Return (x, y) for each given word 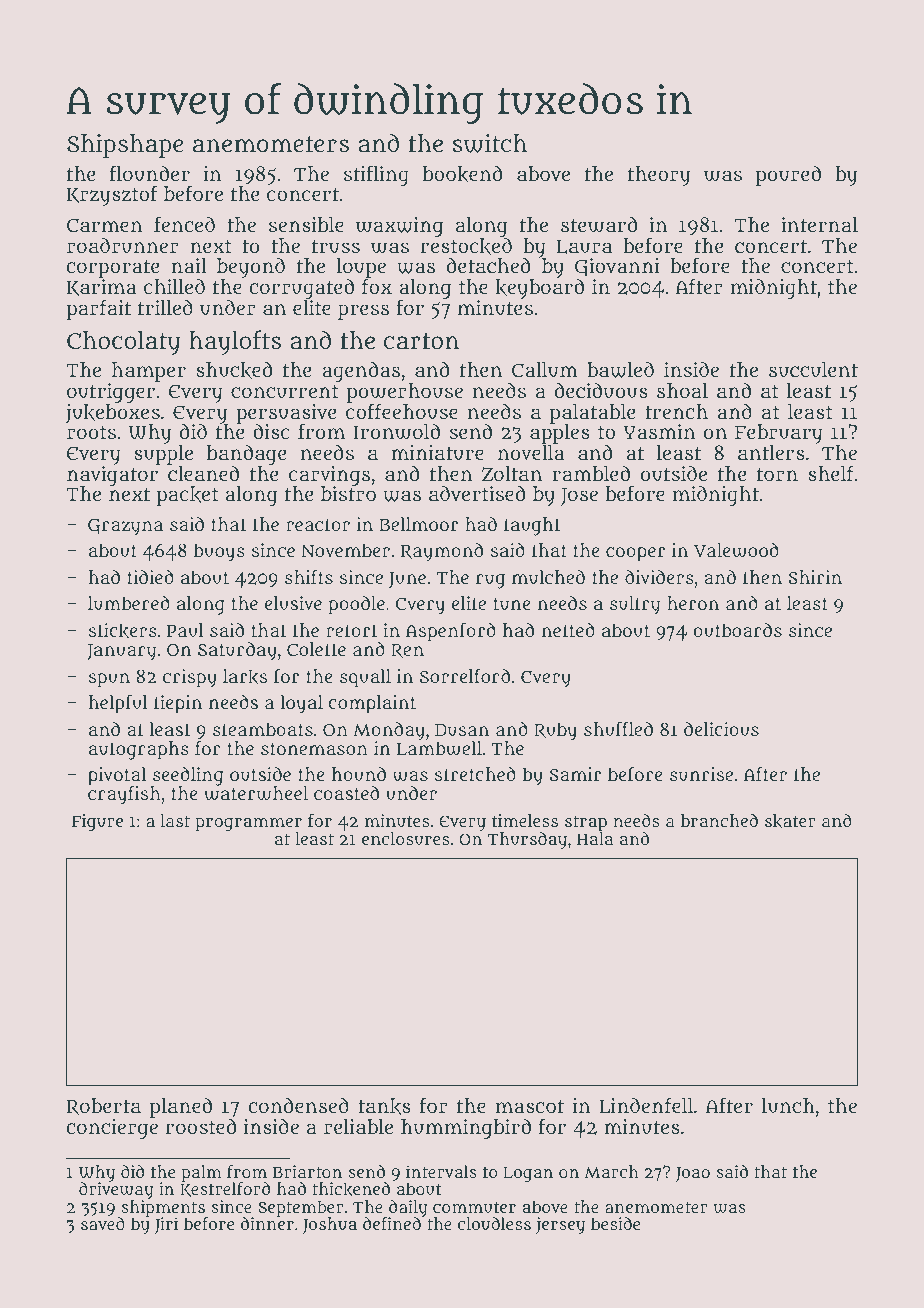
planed (181, 1108)
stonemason (314, 749)
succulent (813, 369)
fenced (184, 224)
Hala (595, 838)
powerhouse (405, 393)
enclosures (406, 838)
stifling (376, 175)
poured (788, 176)
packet (187, 496)
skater (790, 821)
